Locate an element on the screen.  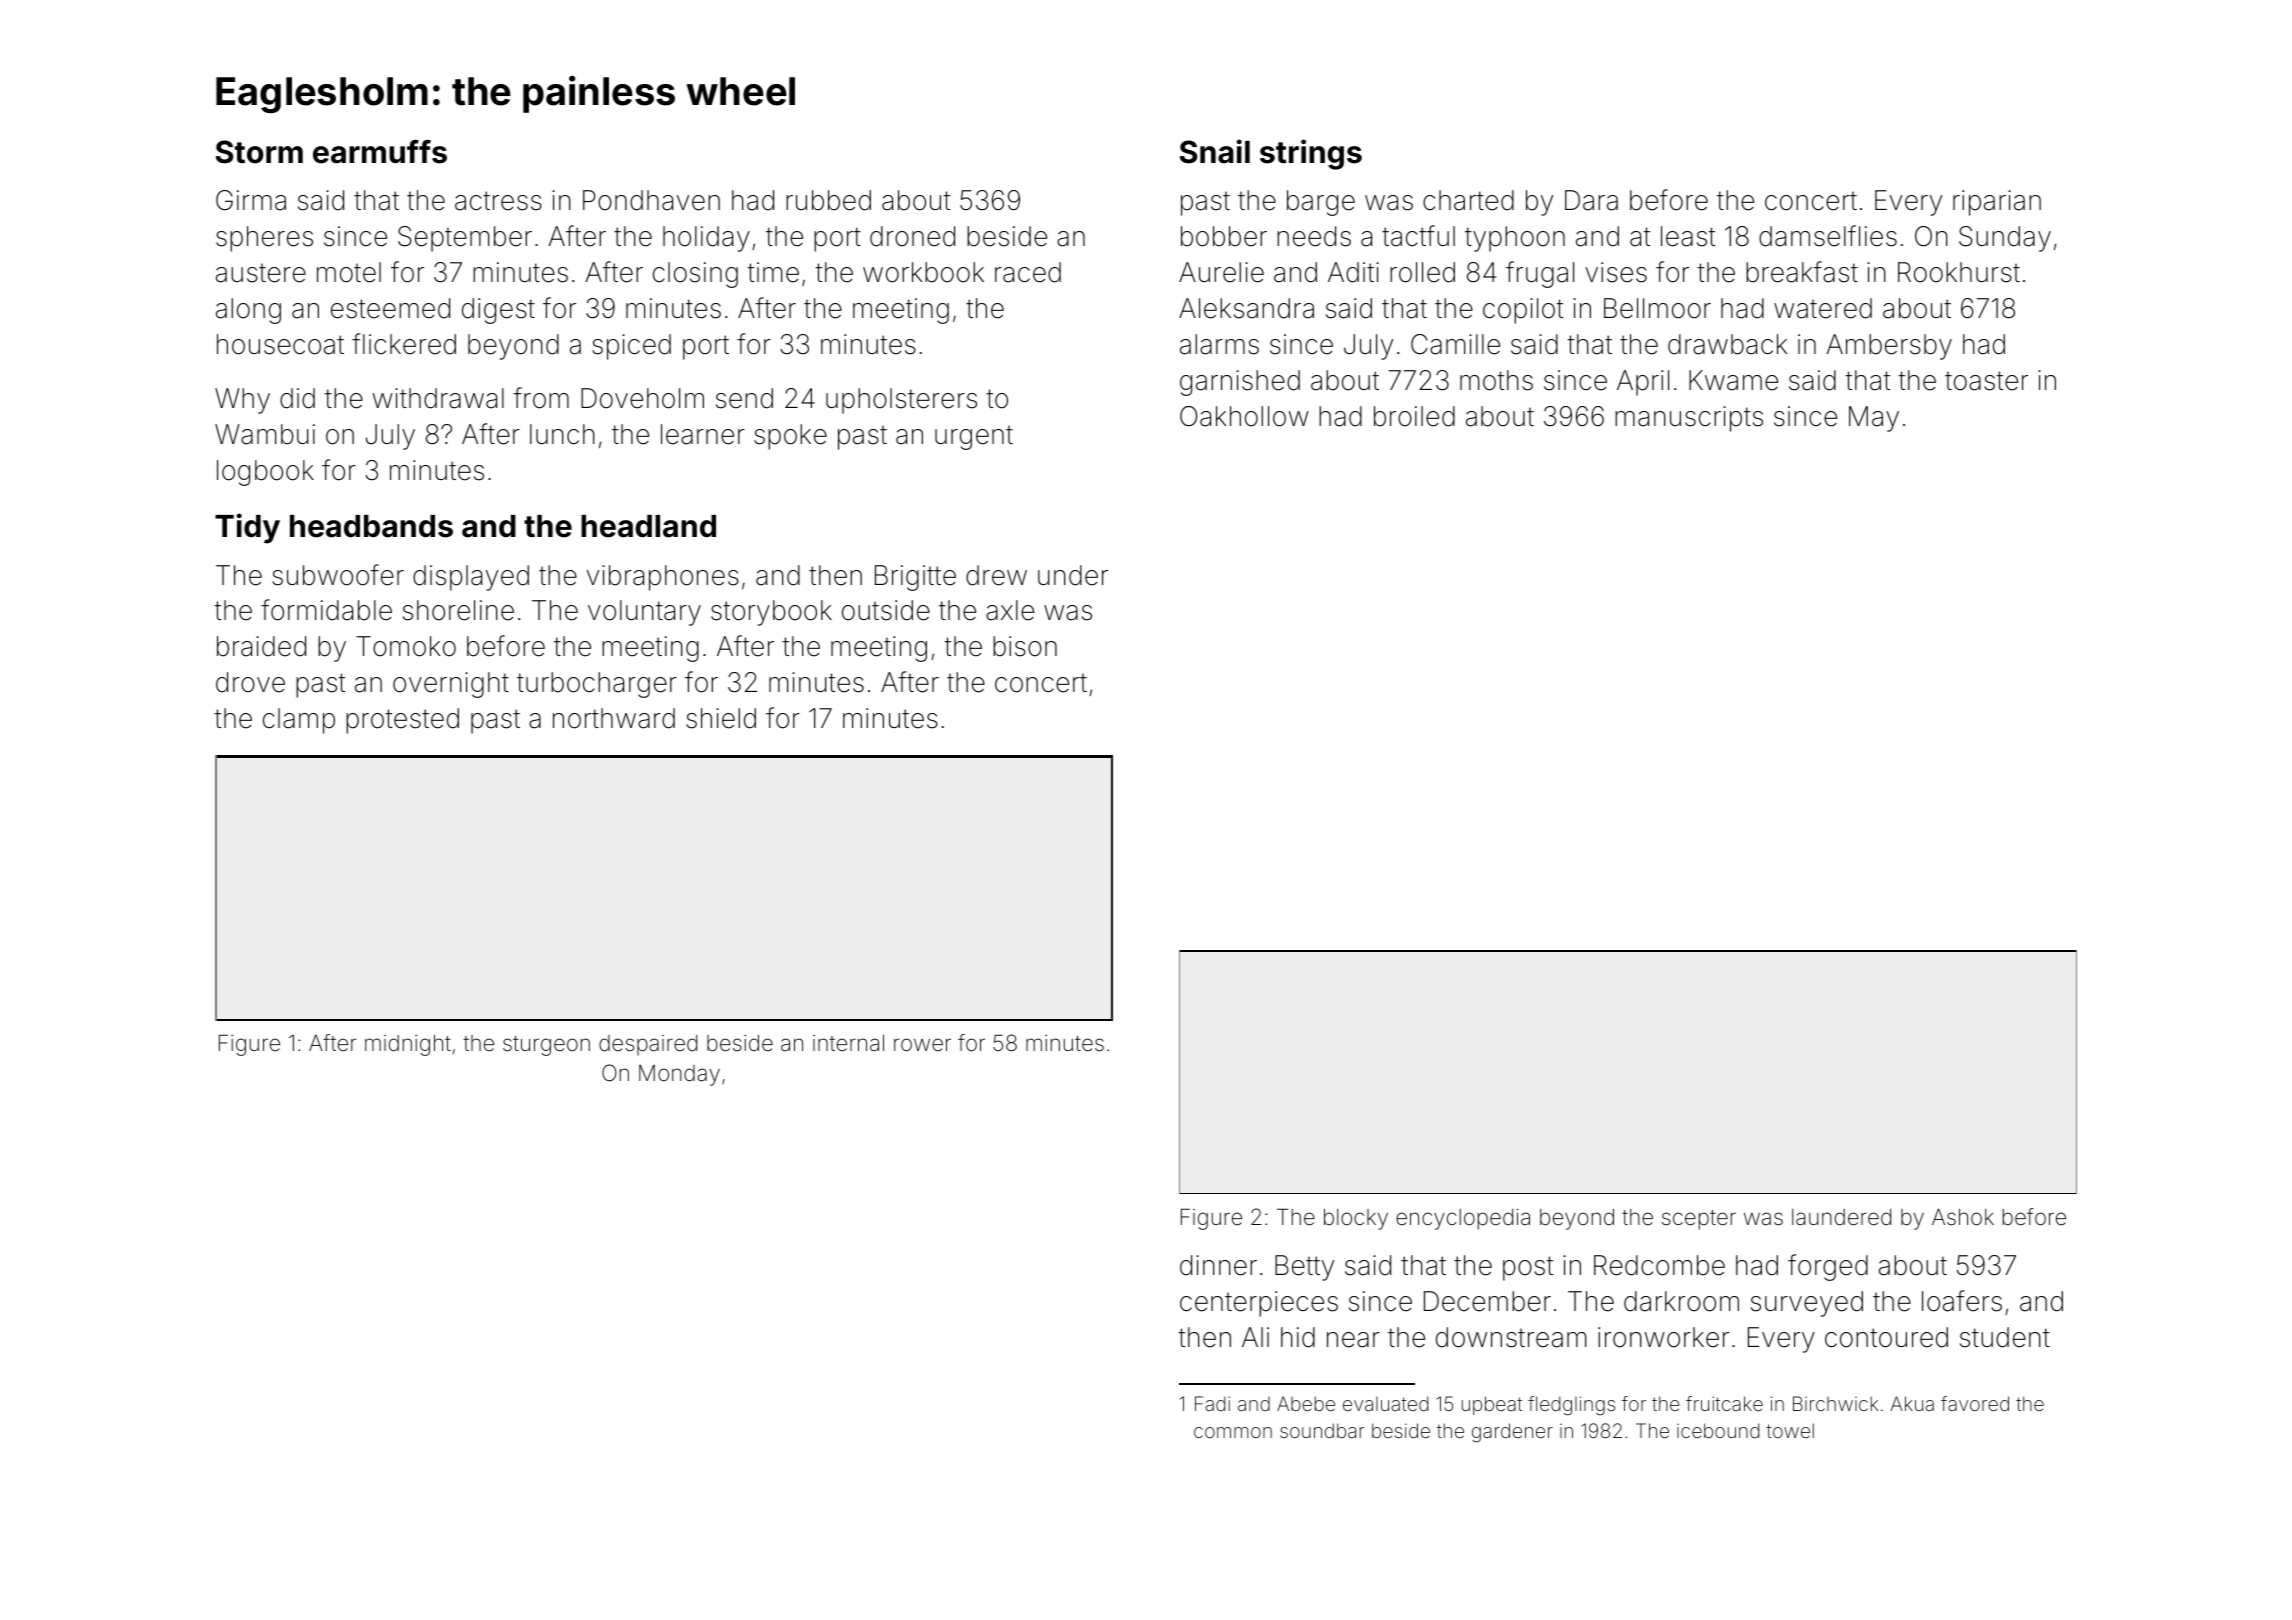
earmuffs is located at coordinates (380, 152).
